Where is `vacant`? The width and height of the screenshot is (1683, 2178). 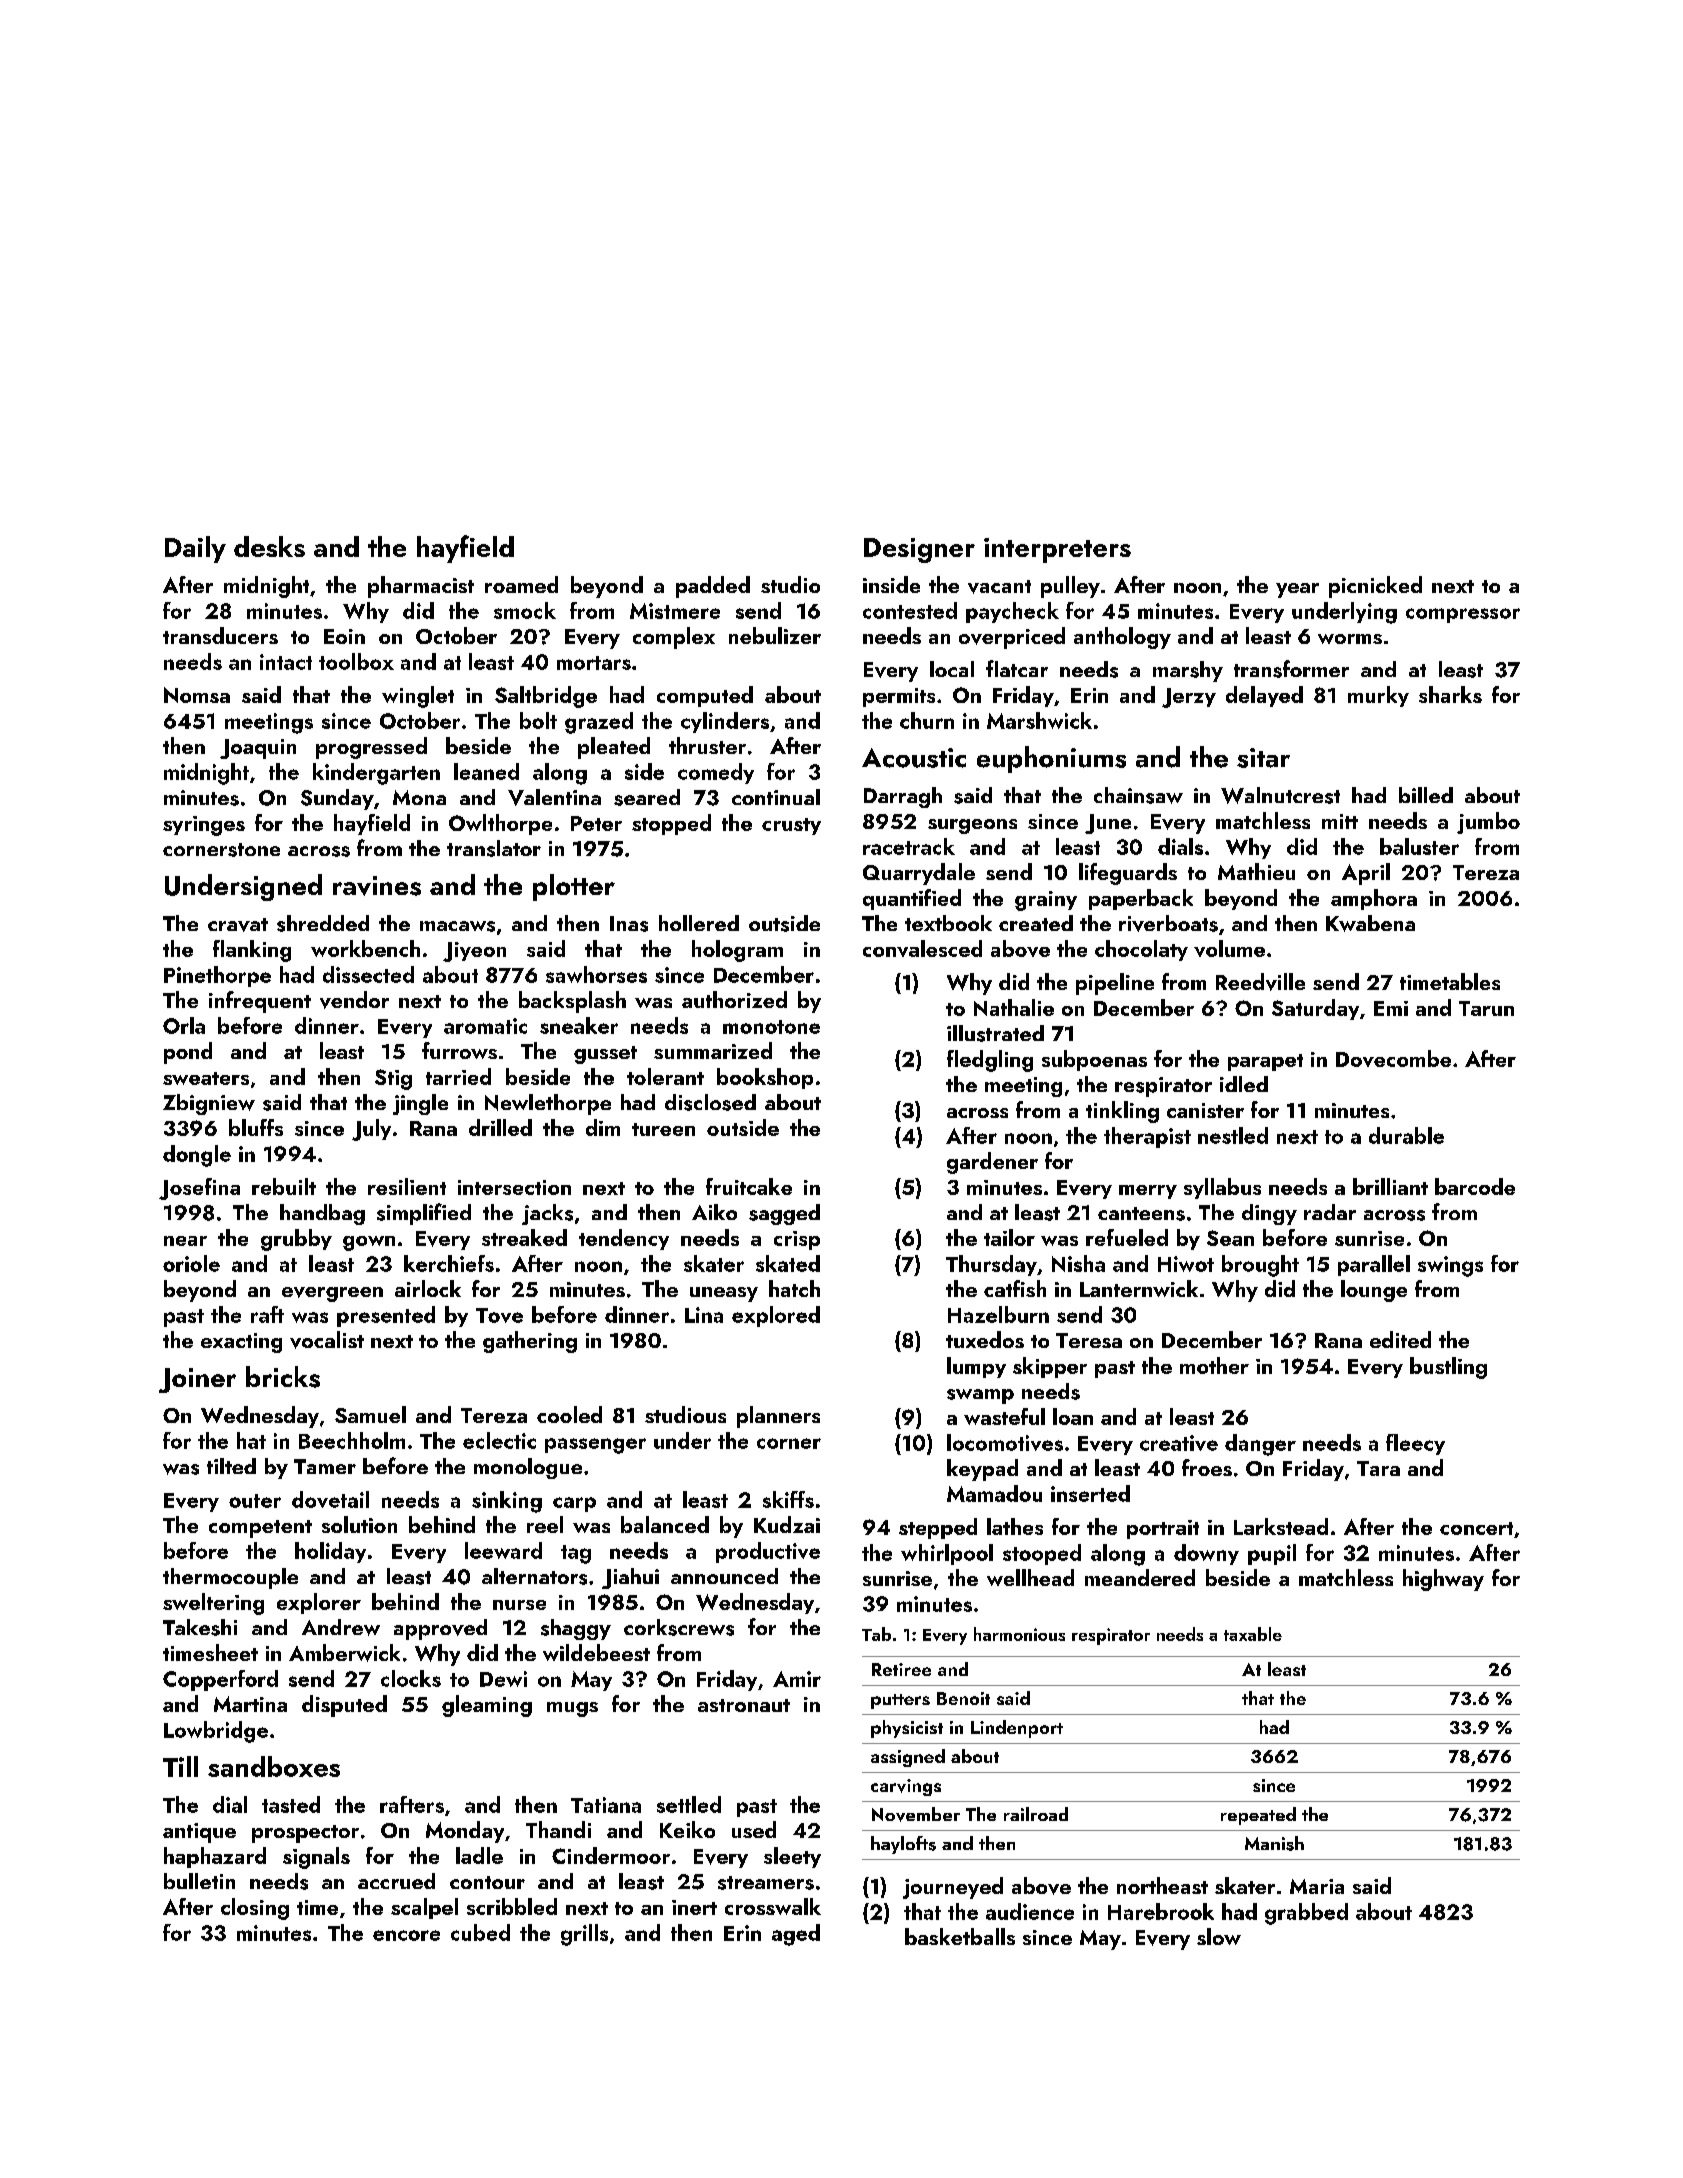 vacant is located at coordinates (999, 587).
